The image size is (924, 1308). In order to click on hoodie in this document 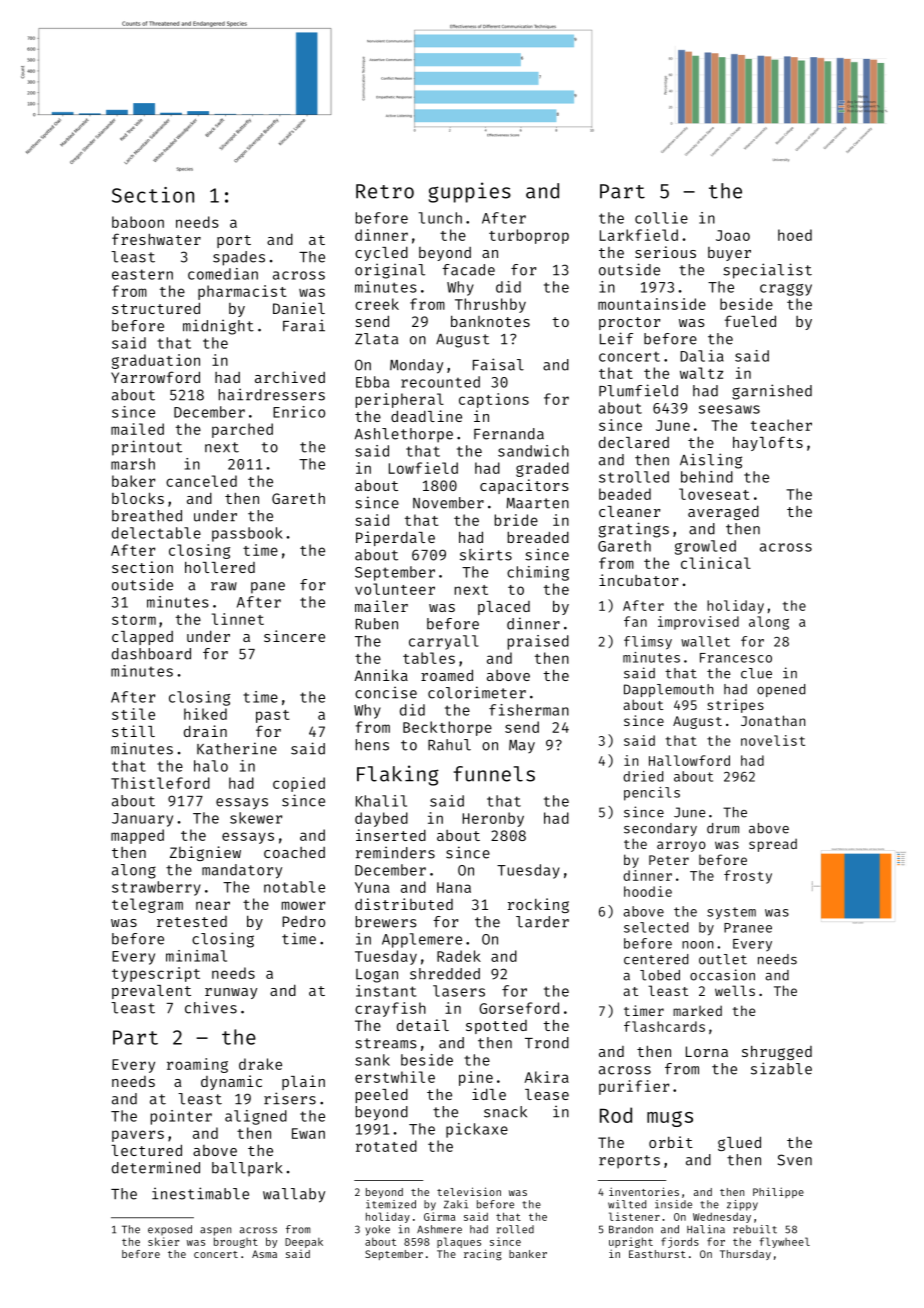, I will do `click(648, 891)`.
